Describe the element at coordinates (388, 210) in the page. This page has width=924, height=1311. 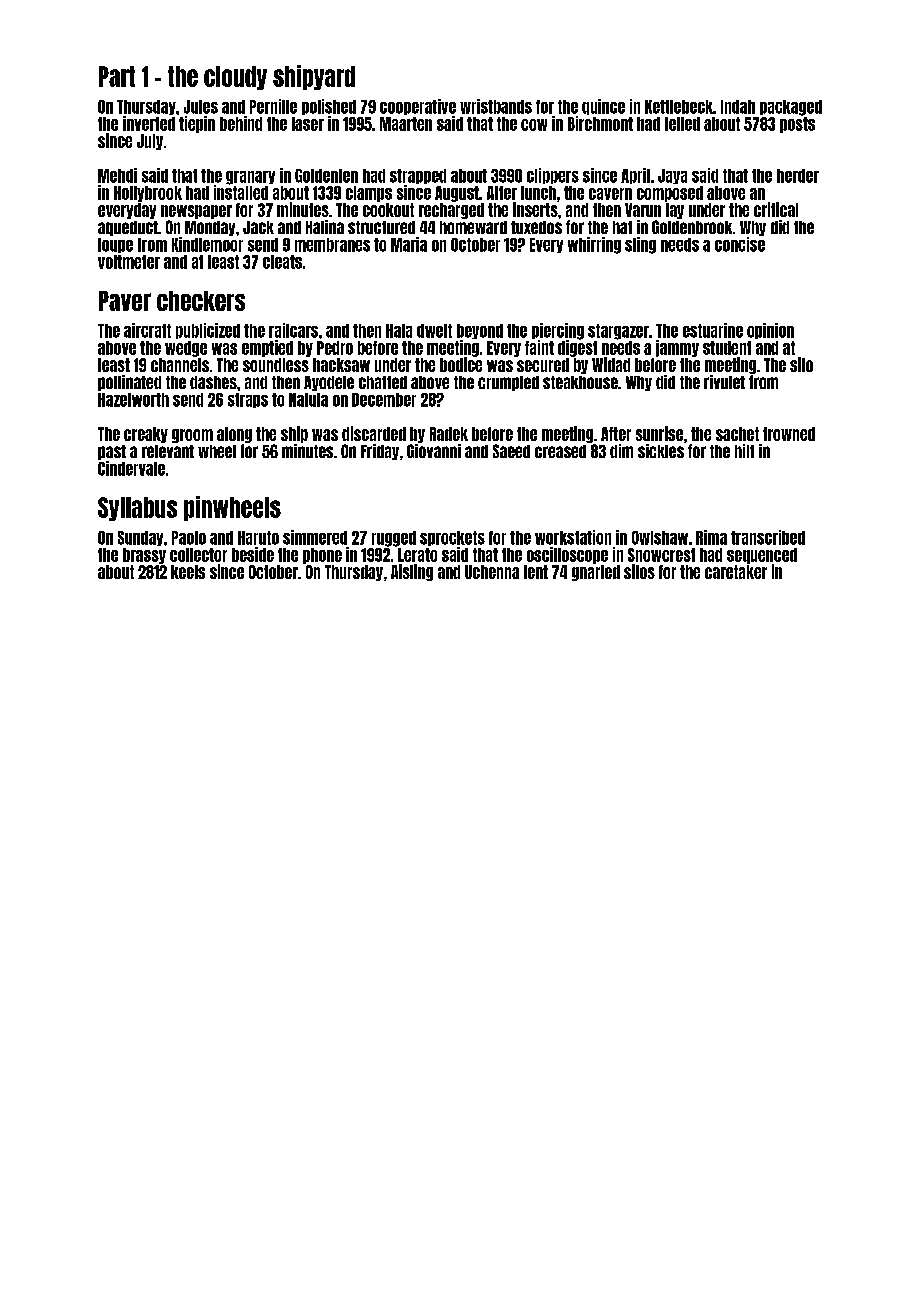
I see `cookout` at that location.
